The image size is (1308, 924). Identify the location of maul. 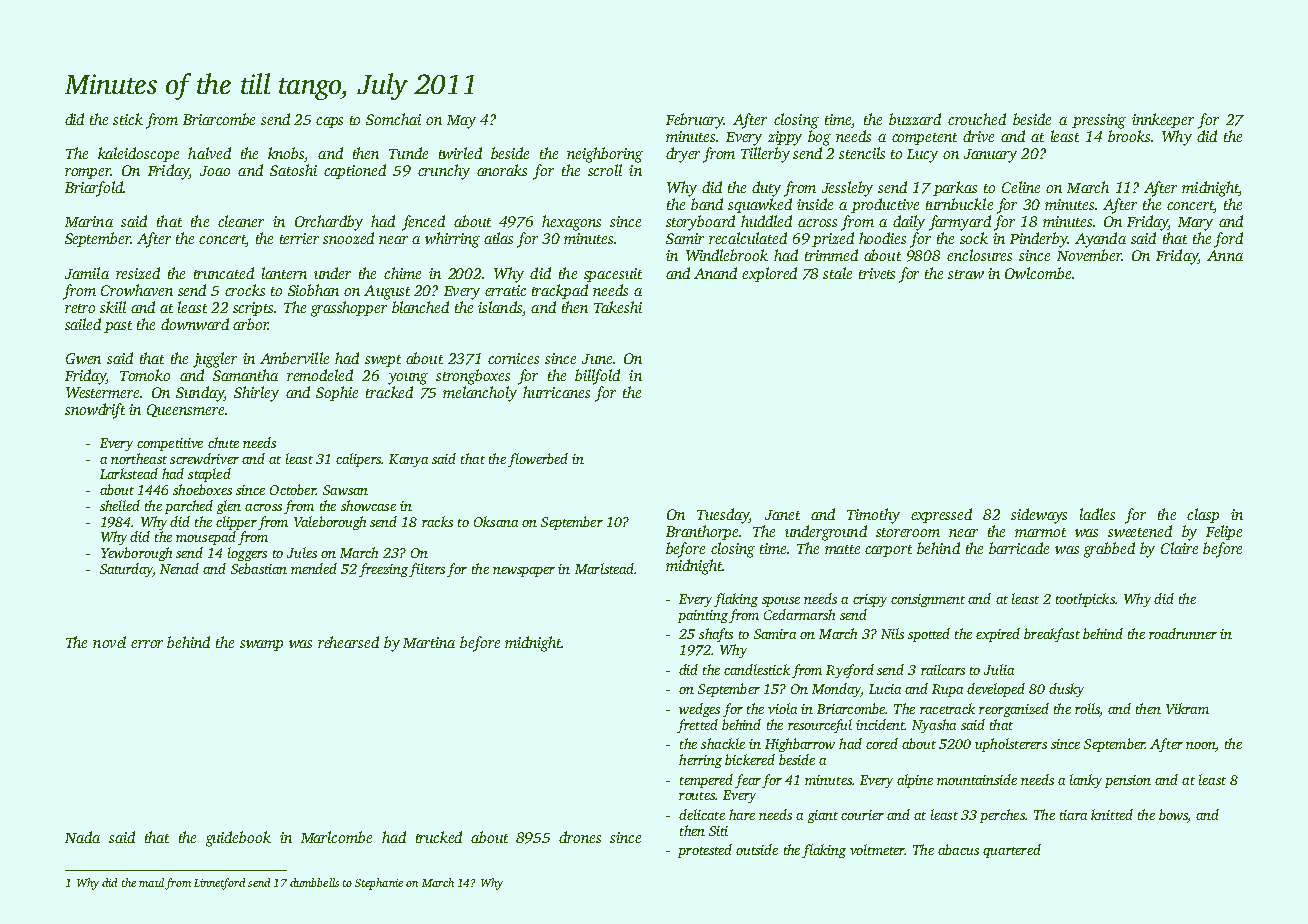
(151, 882).
